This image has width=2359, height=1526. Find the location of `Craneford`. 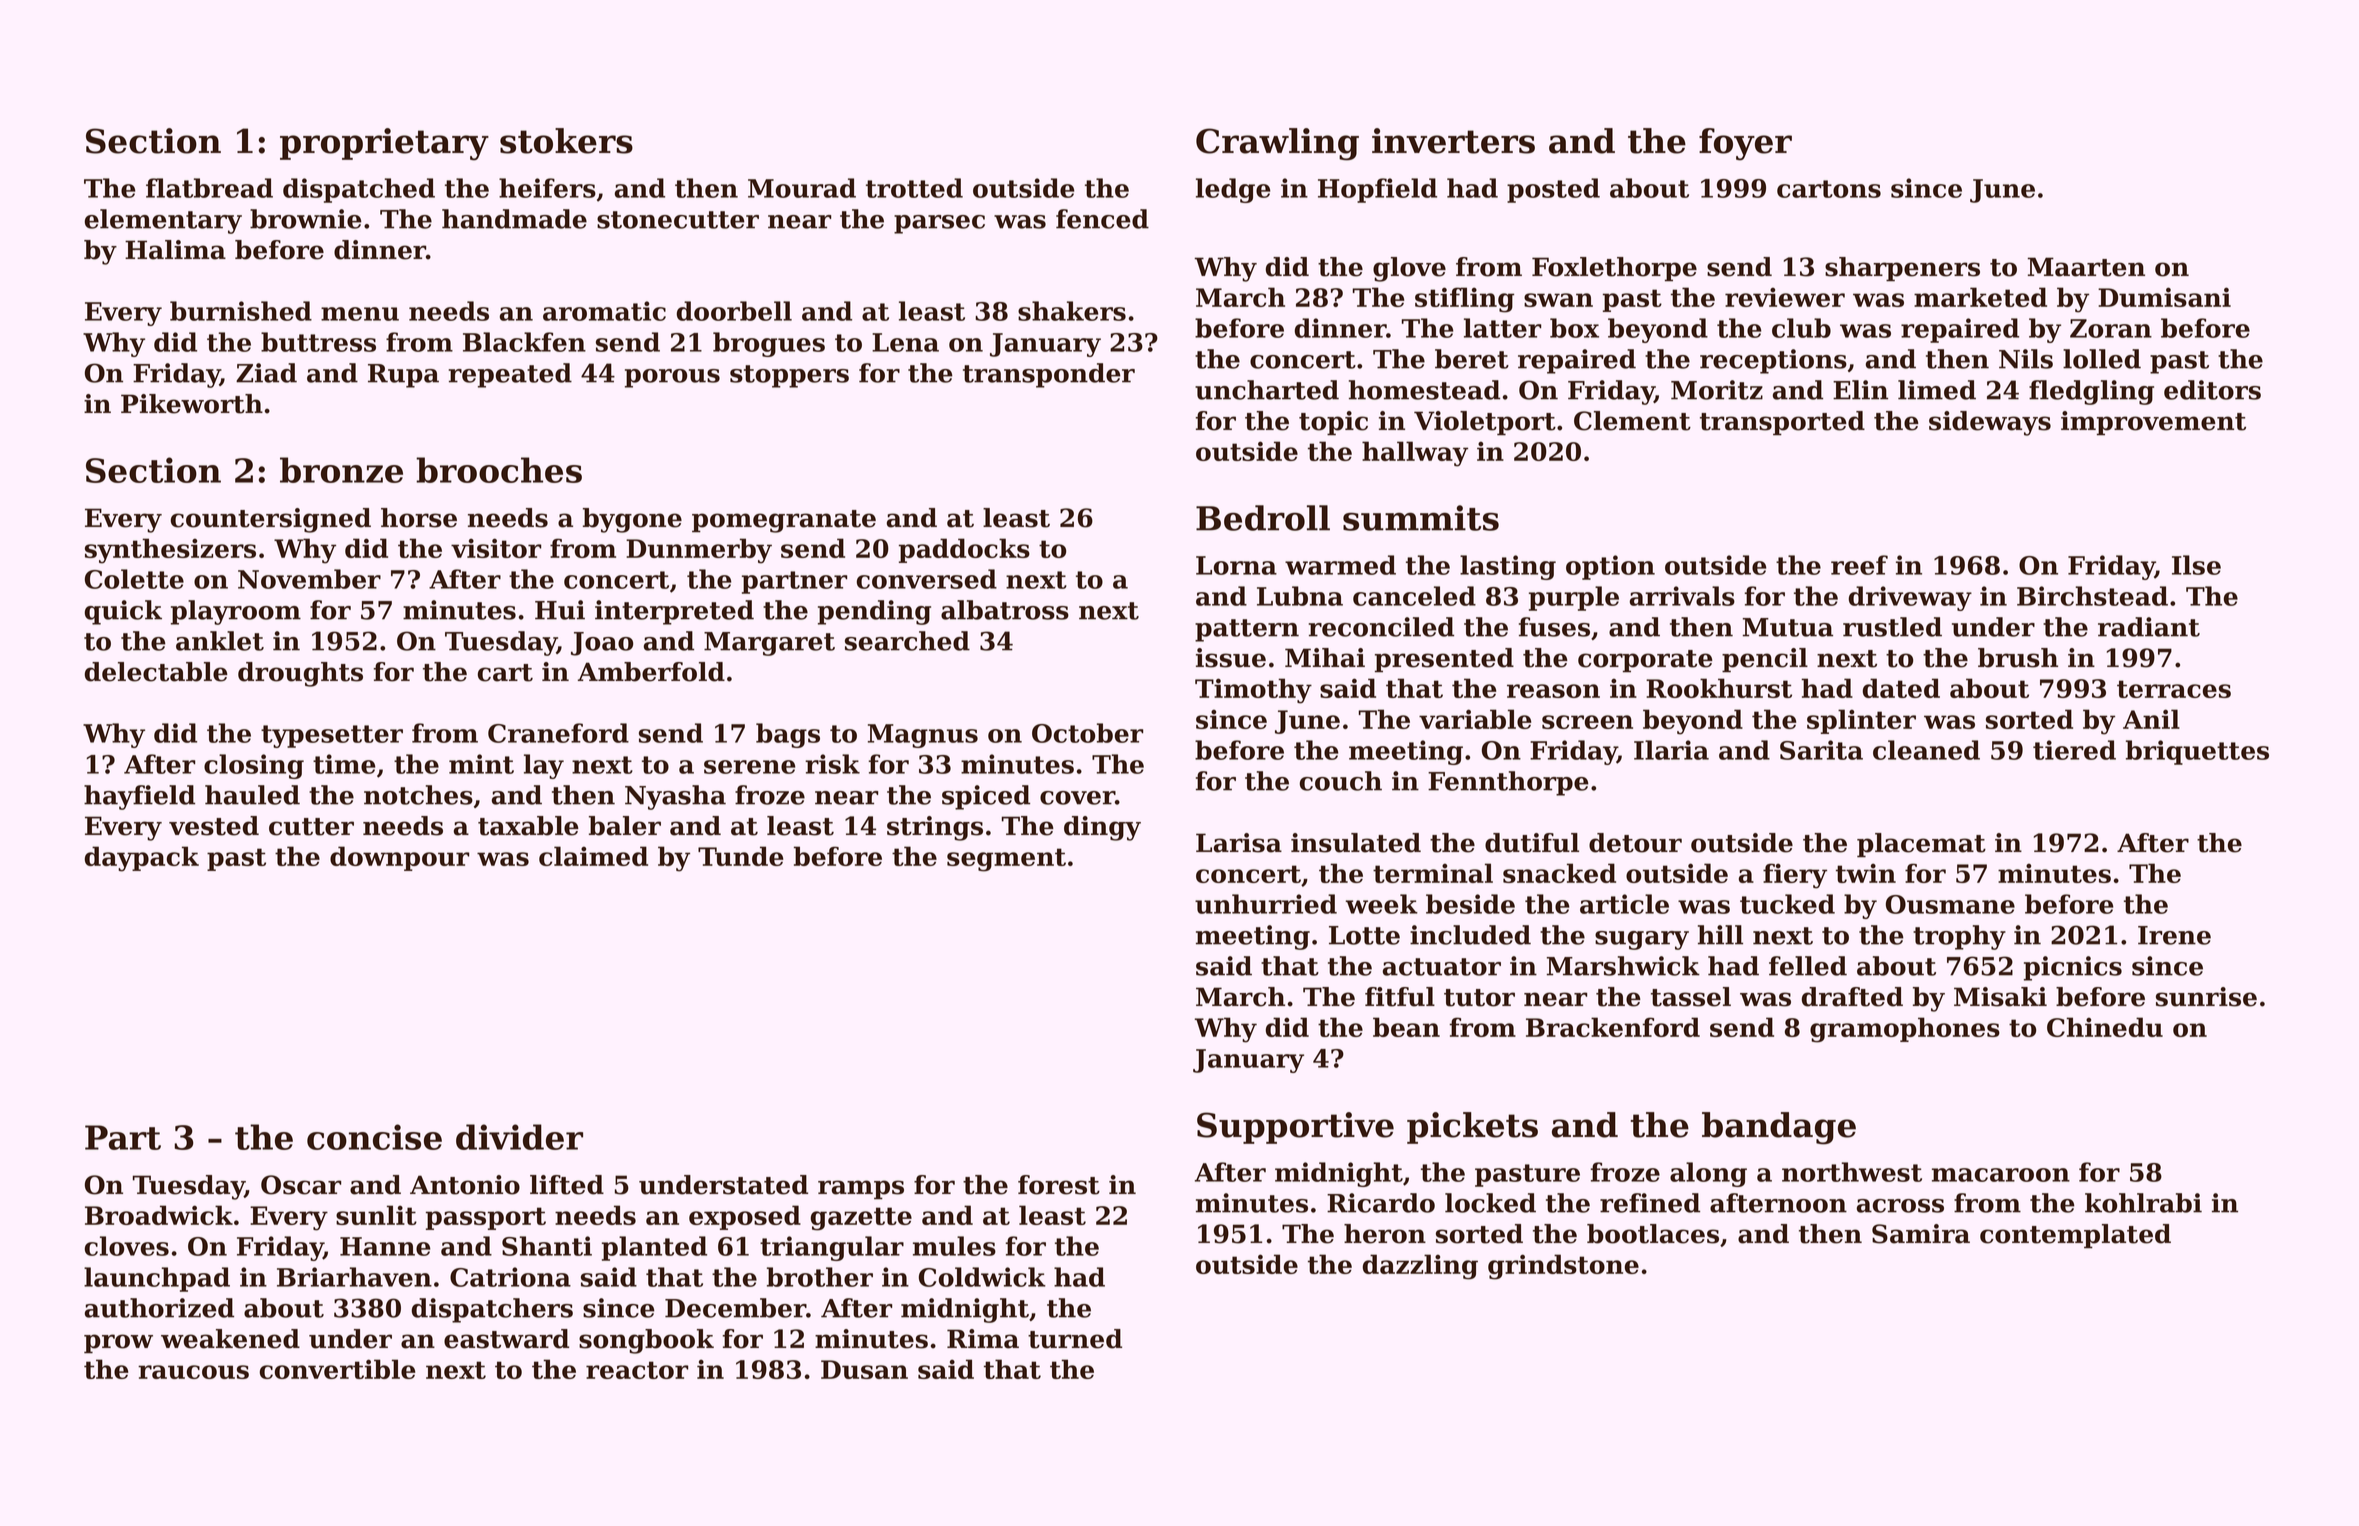

Craneford is located at coordinates (558, 733).
